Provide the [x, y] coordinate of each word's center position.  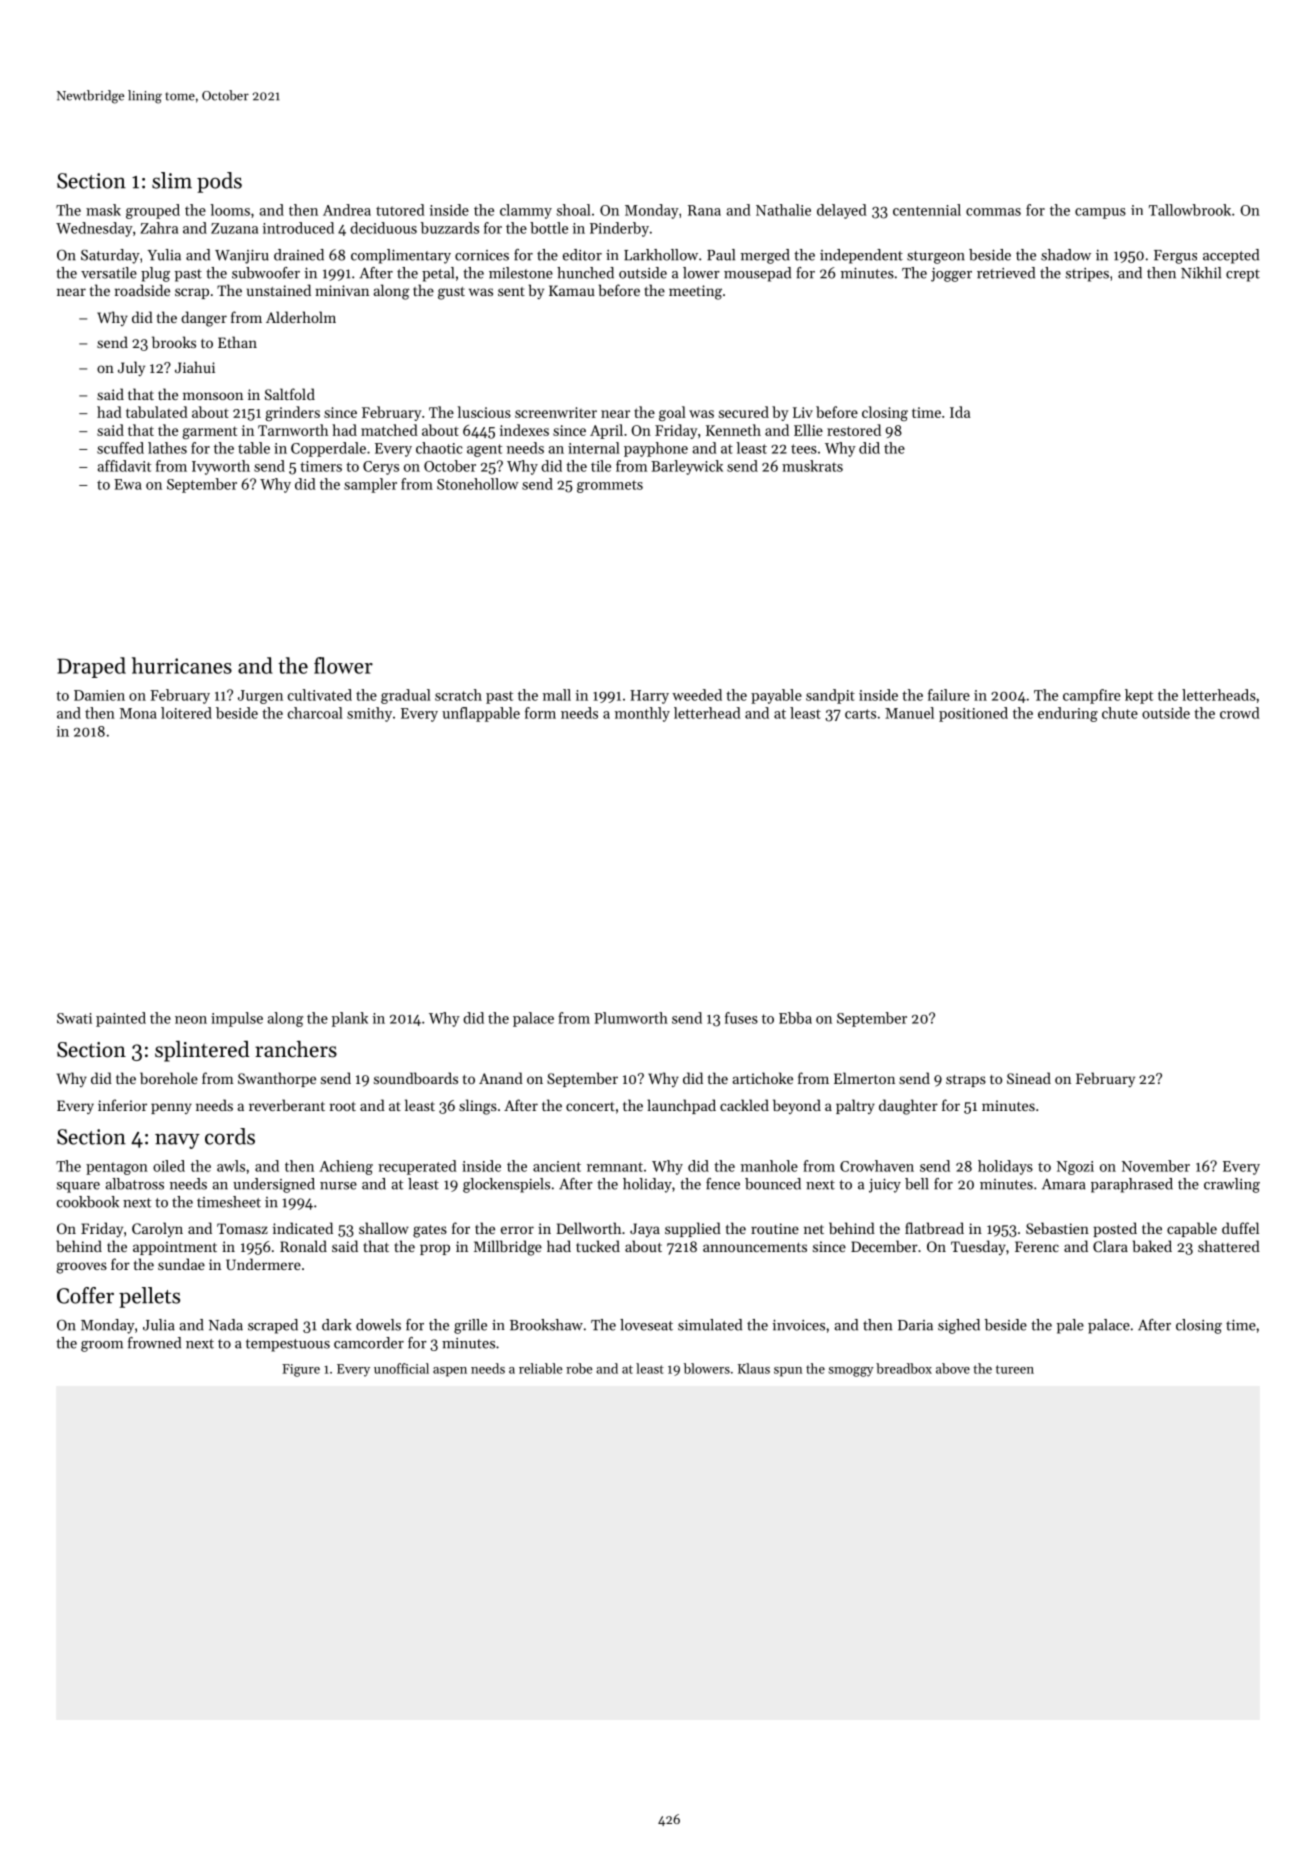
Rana [704, 210]
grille [470, 1326]
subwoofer [266, 273]
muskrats [812, 466]
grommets [610, 486]
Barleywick [687, 467]
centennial [927, 210]
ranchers [296, 1049]
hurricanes [182, 665]
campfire [1092, 696]
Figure [301, 1370]
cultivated [320, 695]
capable [1192, 1229]
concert [590, 1106]
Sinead [1029, 1078]
